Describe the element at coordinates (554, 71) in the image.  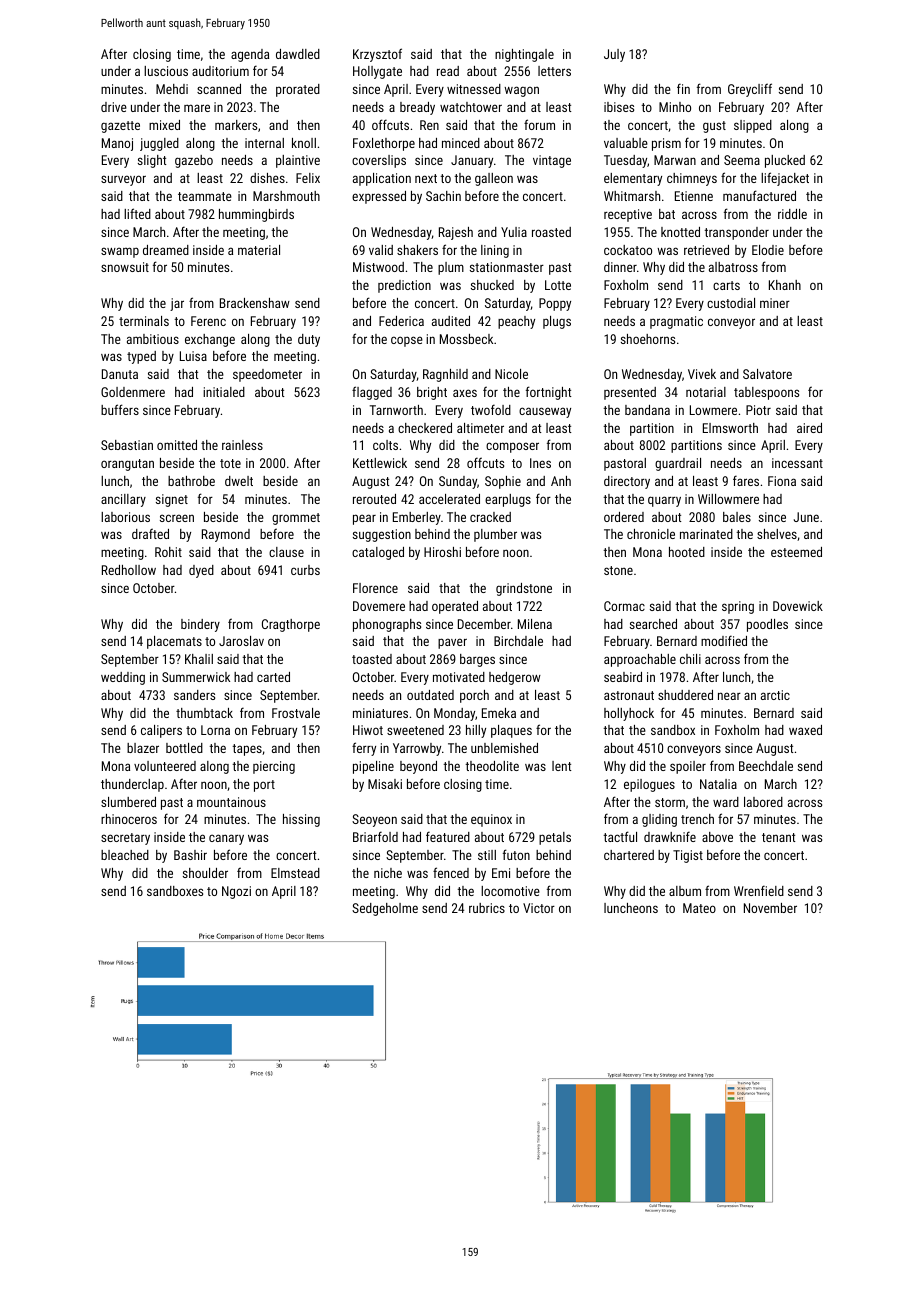
I see `letters` at that location.
